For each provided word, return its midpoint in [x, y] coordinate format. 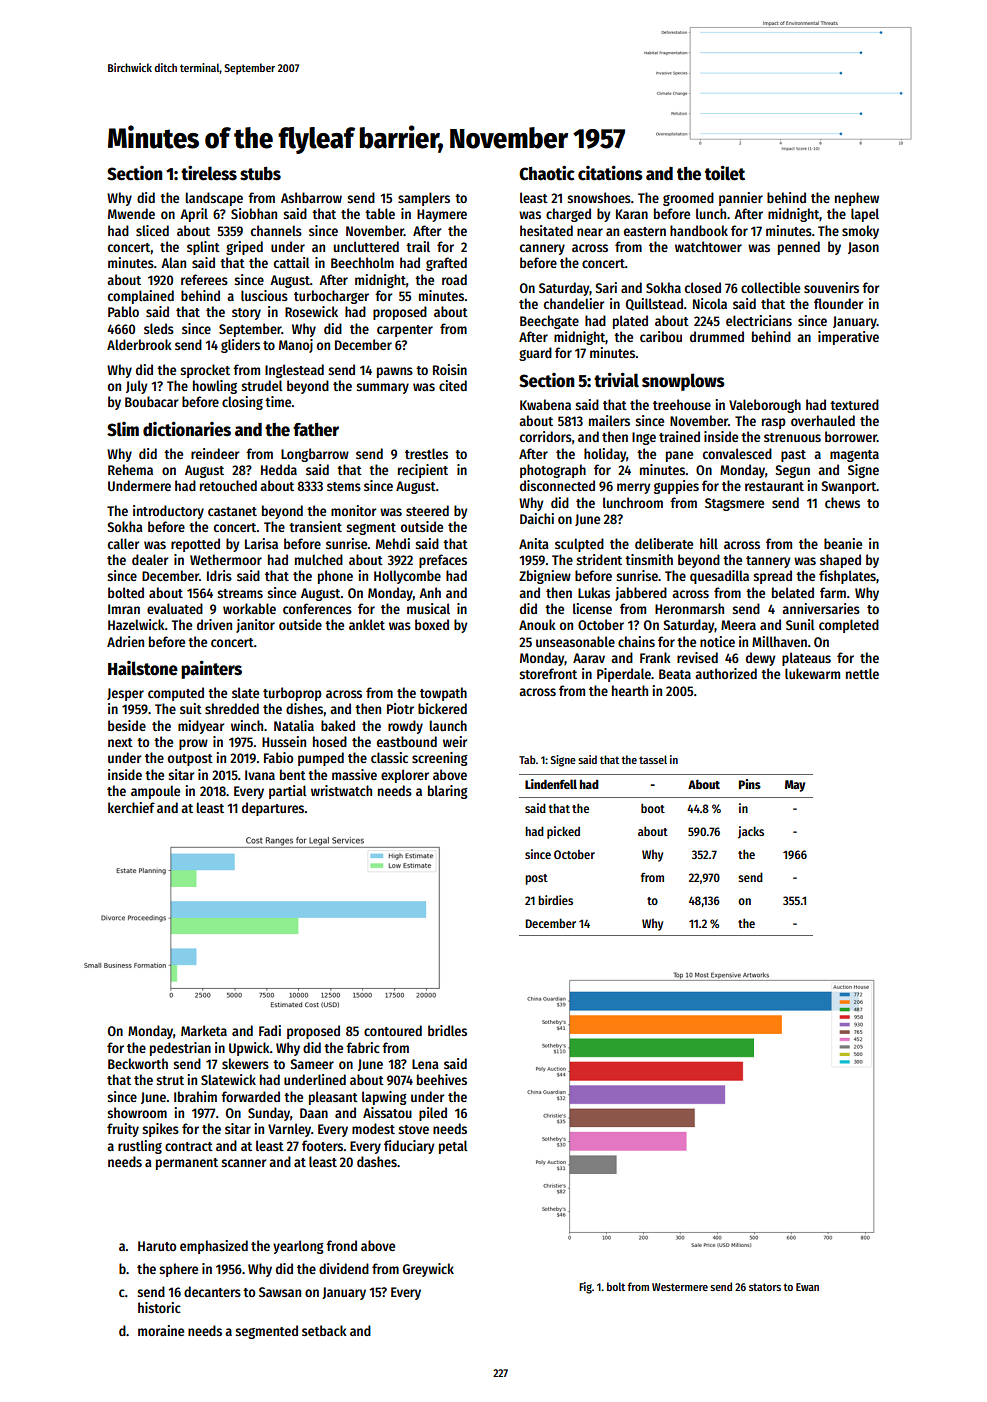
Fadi [270, 1030]
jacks [751, 832]
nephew [857, 199]
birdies [555, 900]
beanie [843, 543]
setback [324, 1330]
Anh [430, 592]
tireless [209, 173]
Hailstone [143, 668]
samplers [424, 199]
